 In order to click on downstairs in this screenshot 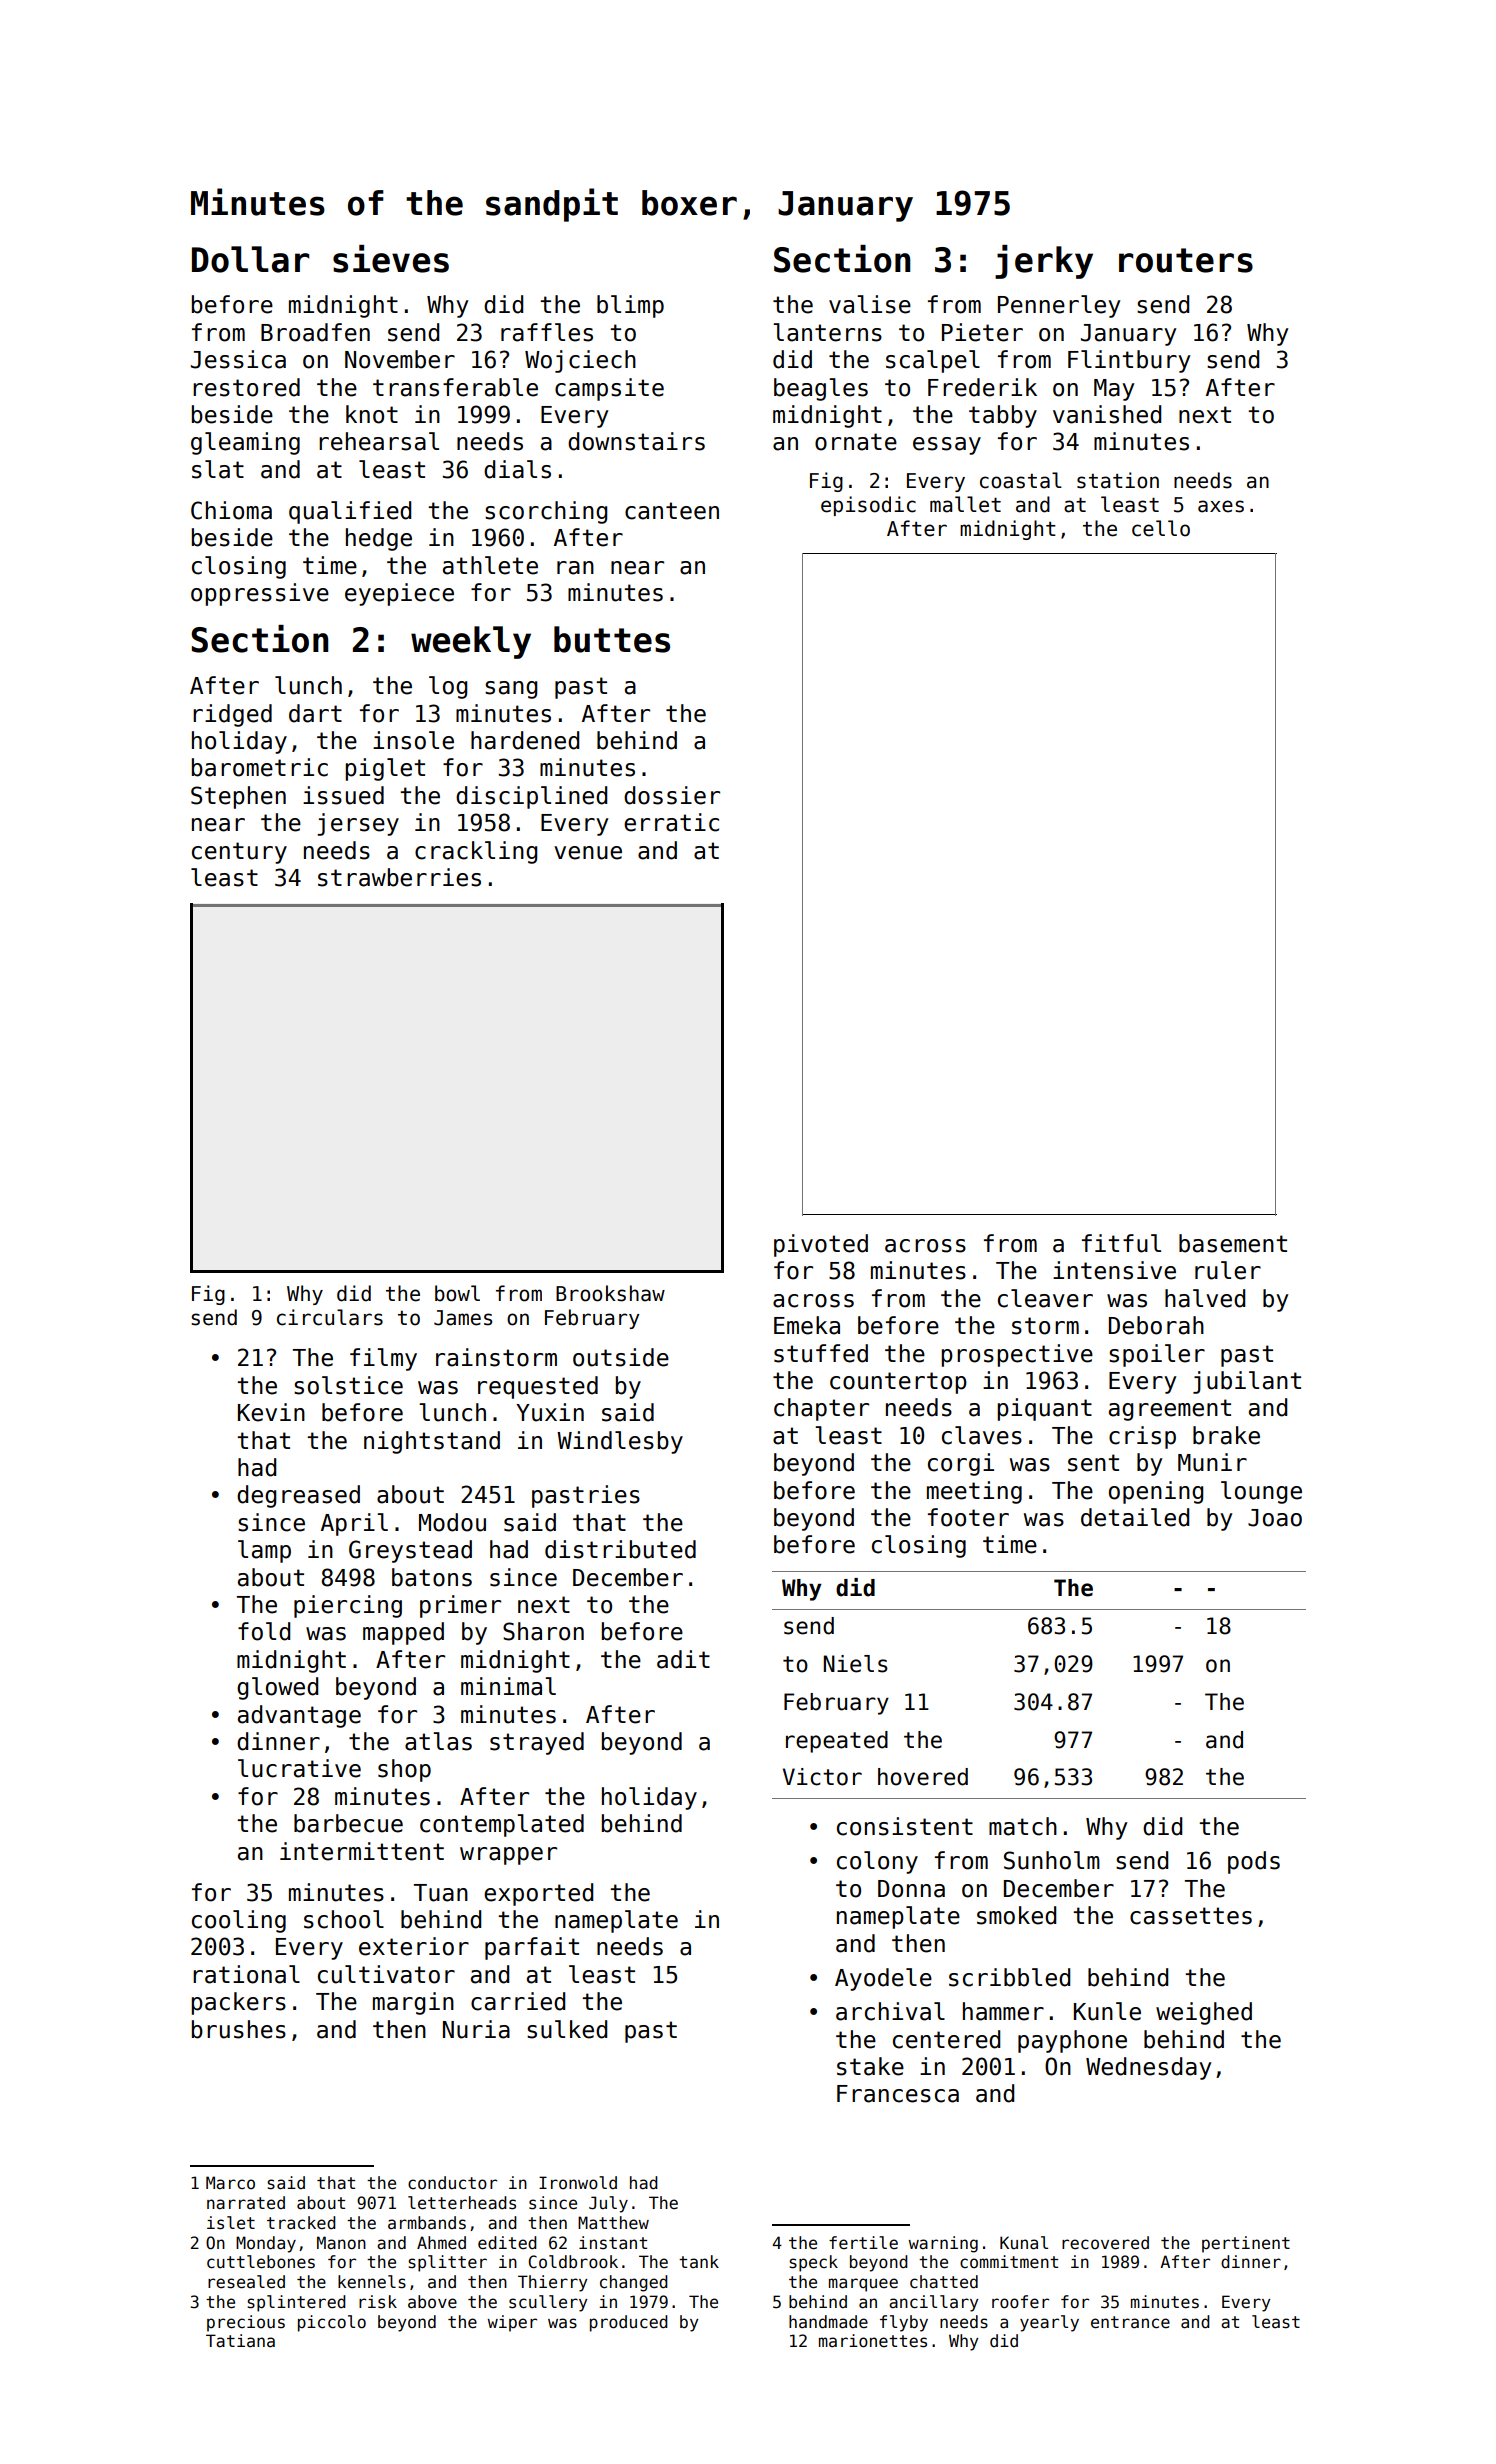, I will do `click(636, 441)`.
